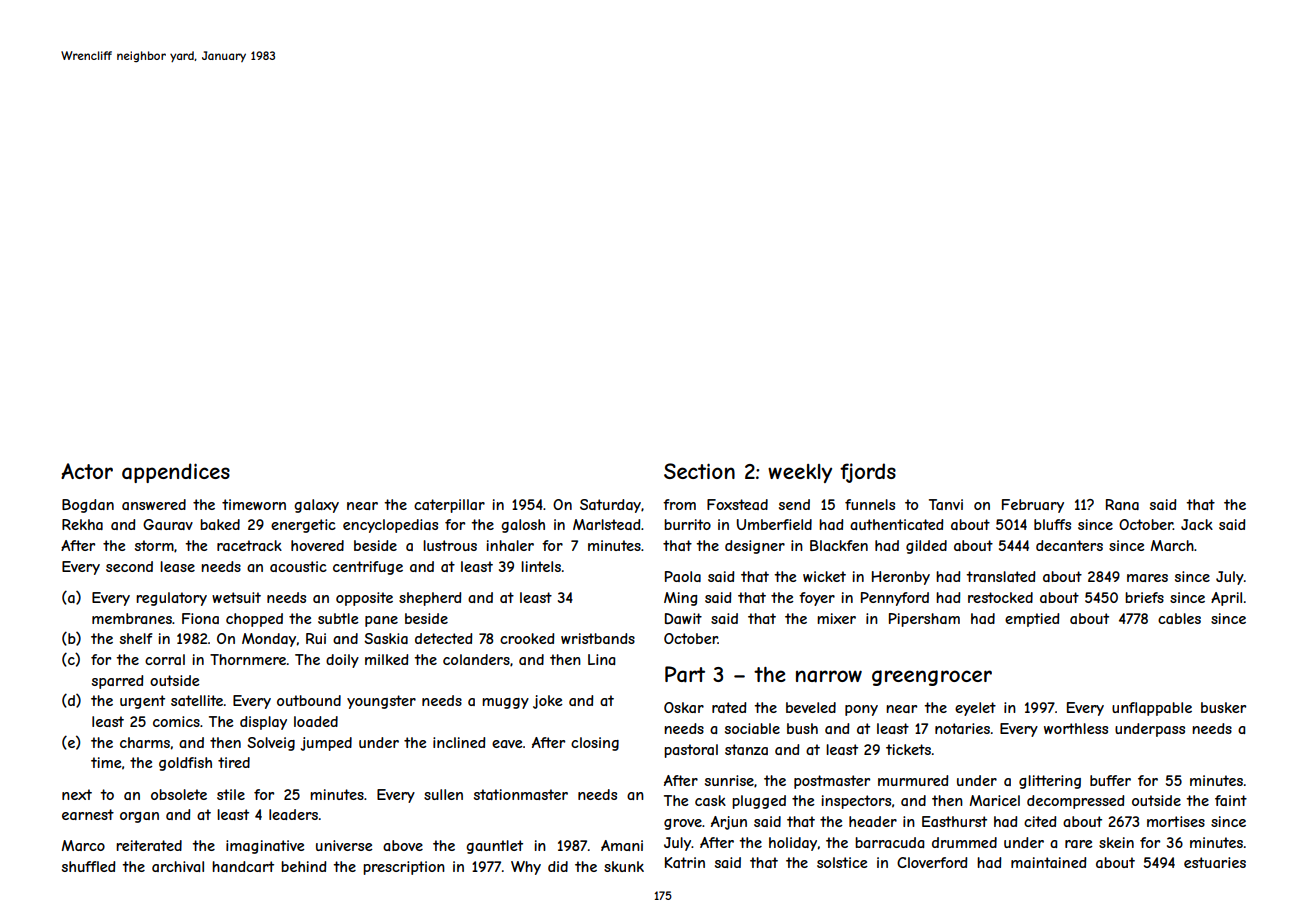  What do you see at coordinates (176, 473) in the document?
I see `appendices` at bounding box center [176, 473].
